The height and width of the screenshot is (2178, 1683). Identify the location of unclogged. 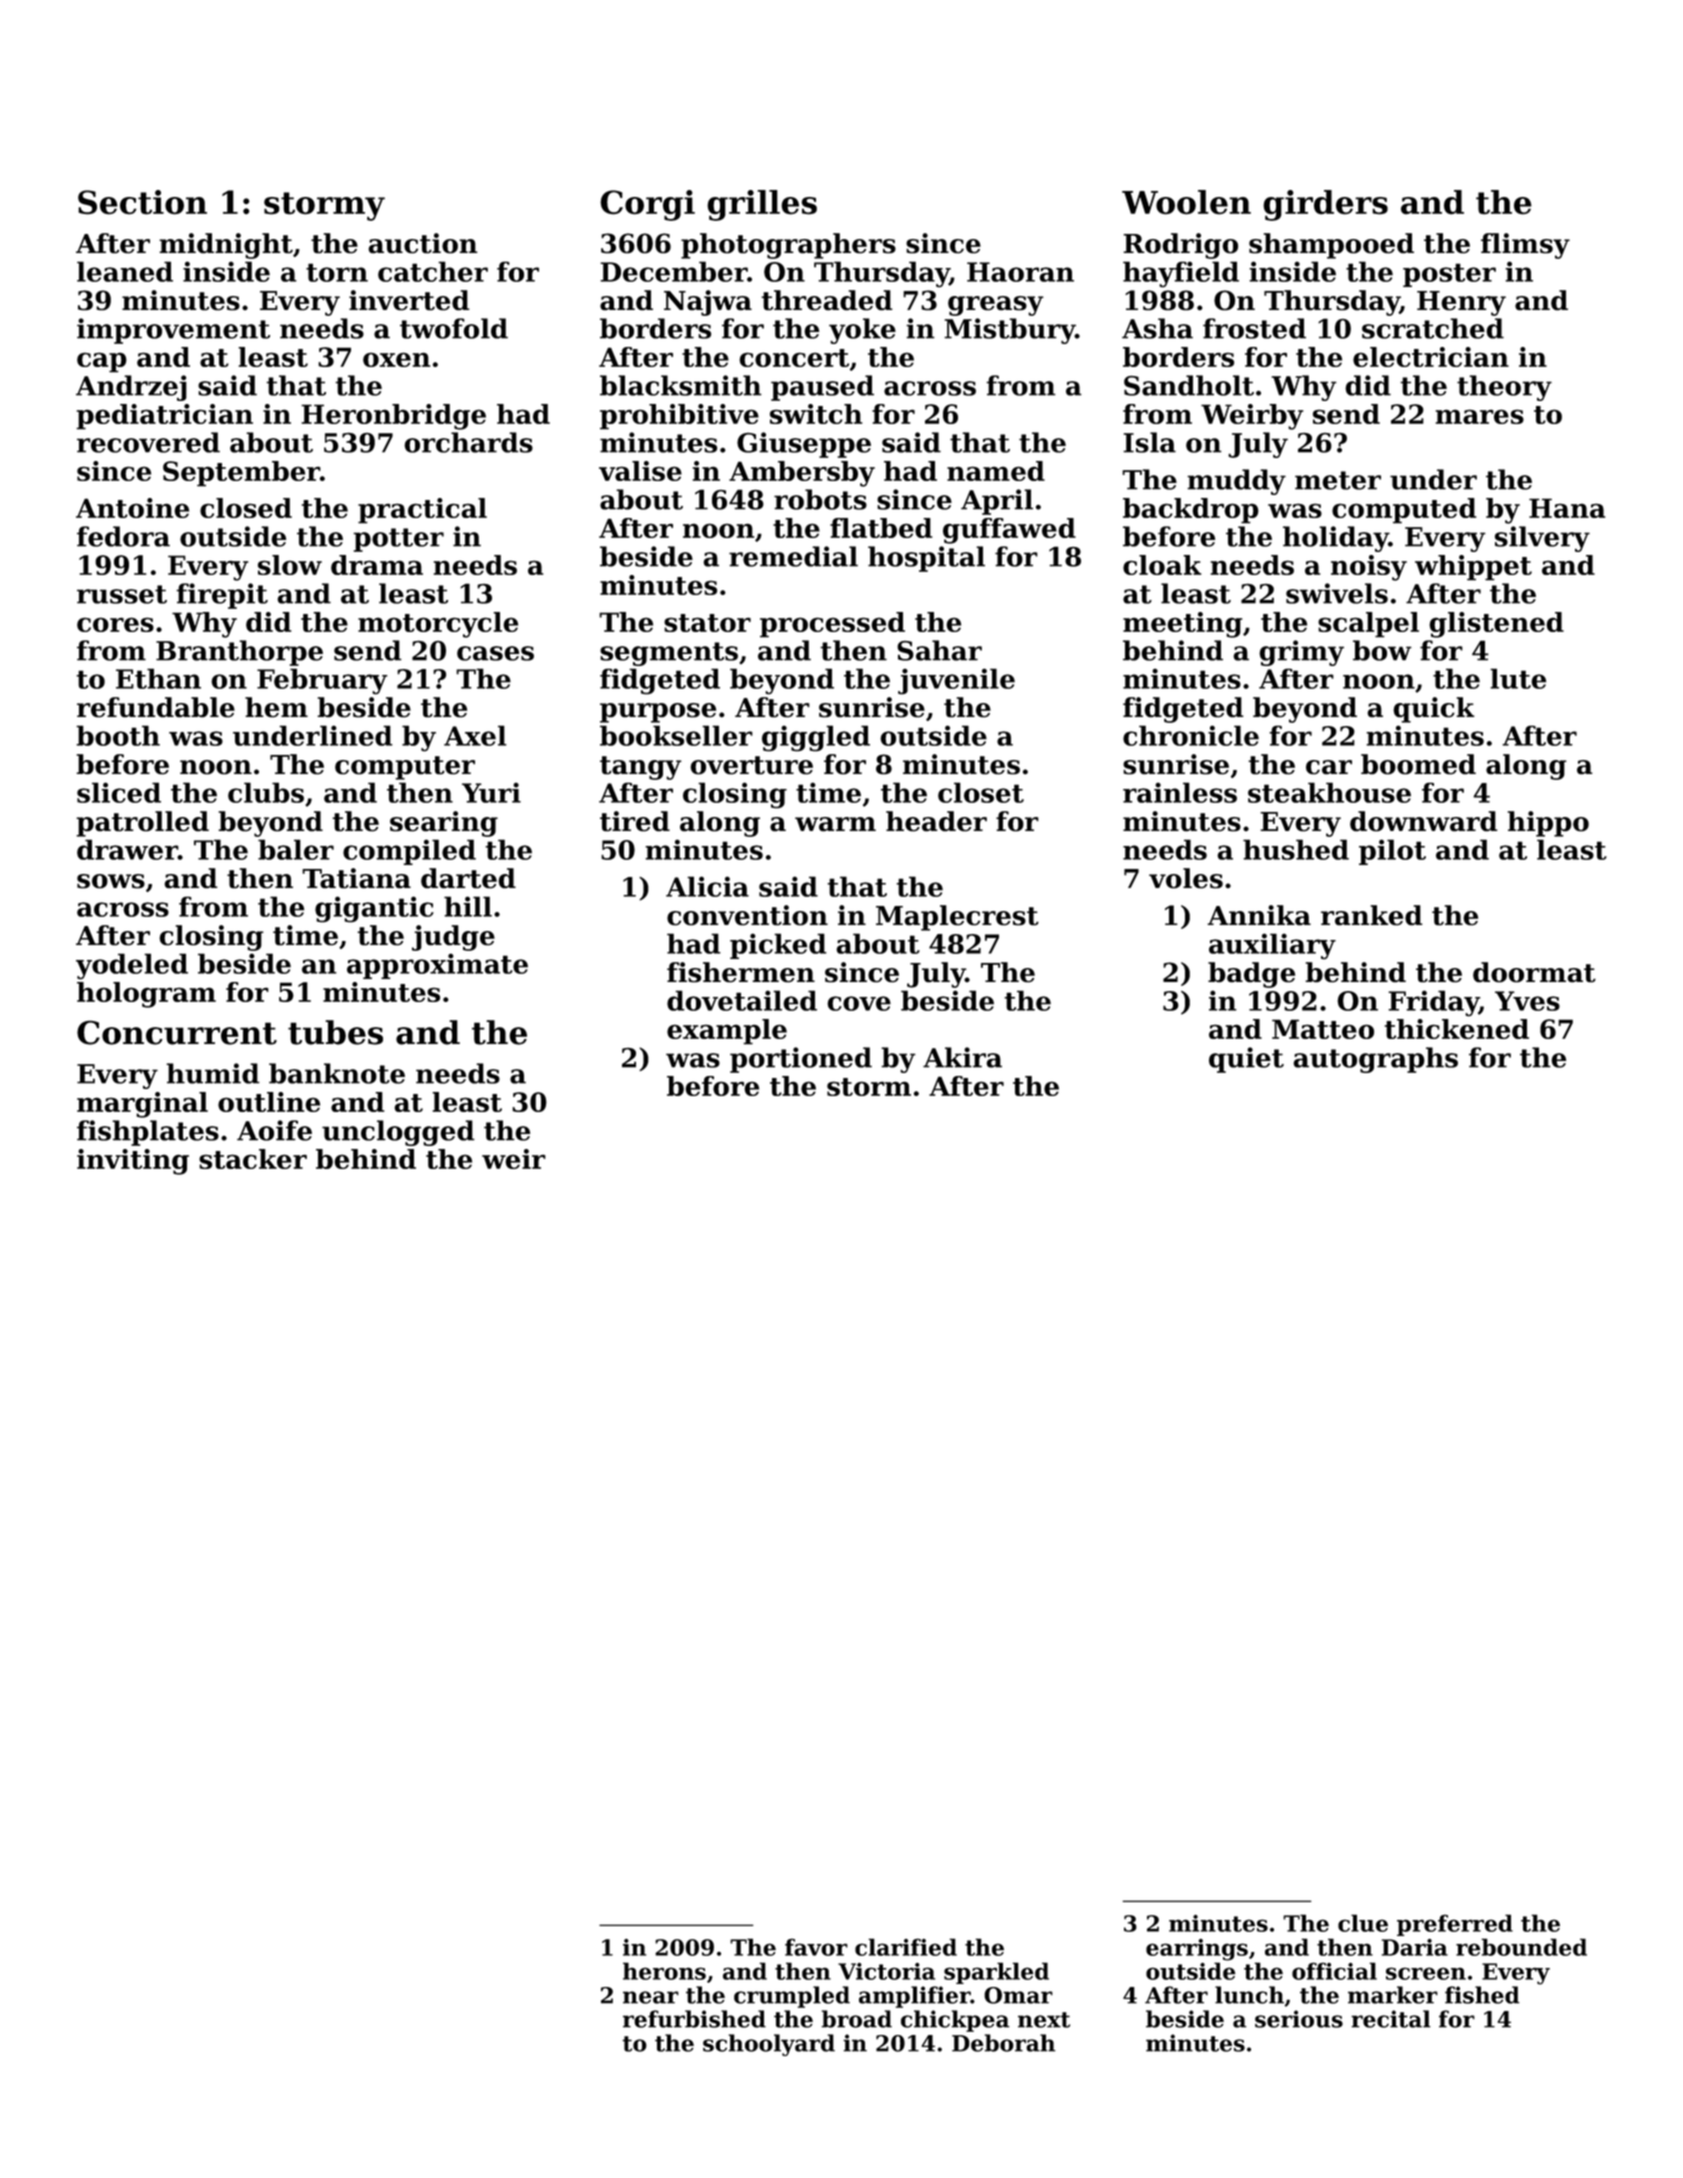
(398, 1133).
